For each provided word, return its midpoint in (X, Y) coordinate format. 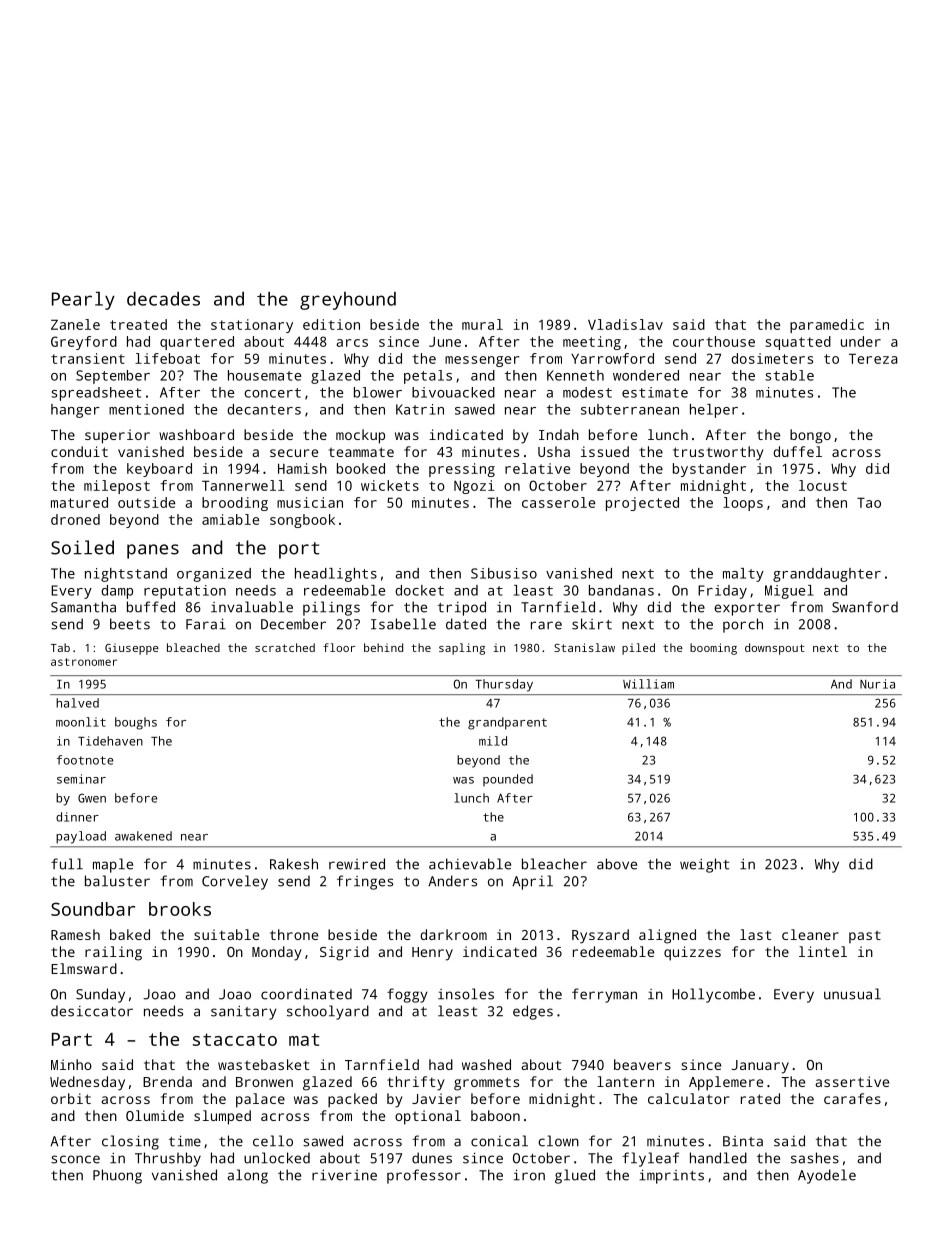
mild (493, 741)
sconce (75, 1159)
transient (88, 358)
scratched (285, 647)
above (617, 864)
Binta (743, 1141)
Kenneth (575, 375)
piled (638, 649)
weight (704, 865)
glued (575, 1176)
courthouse (714, 341)
